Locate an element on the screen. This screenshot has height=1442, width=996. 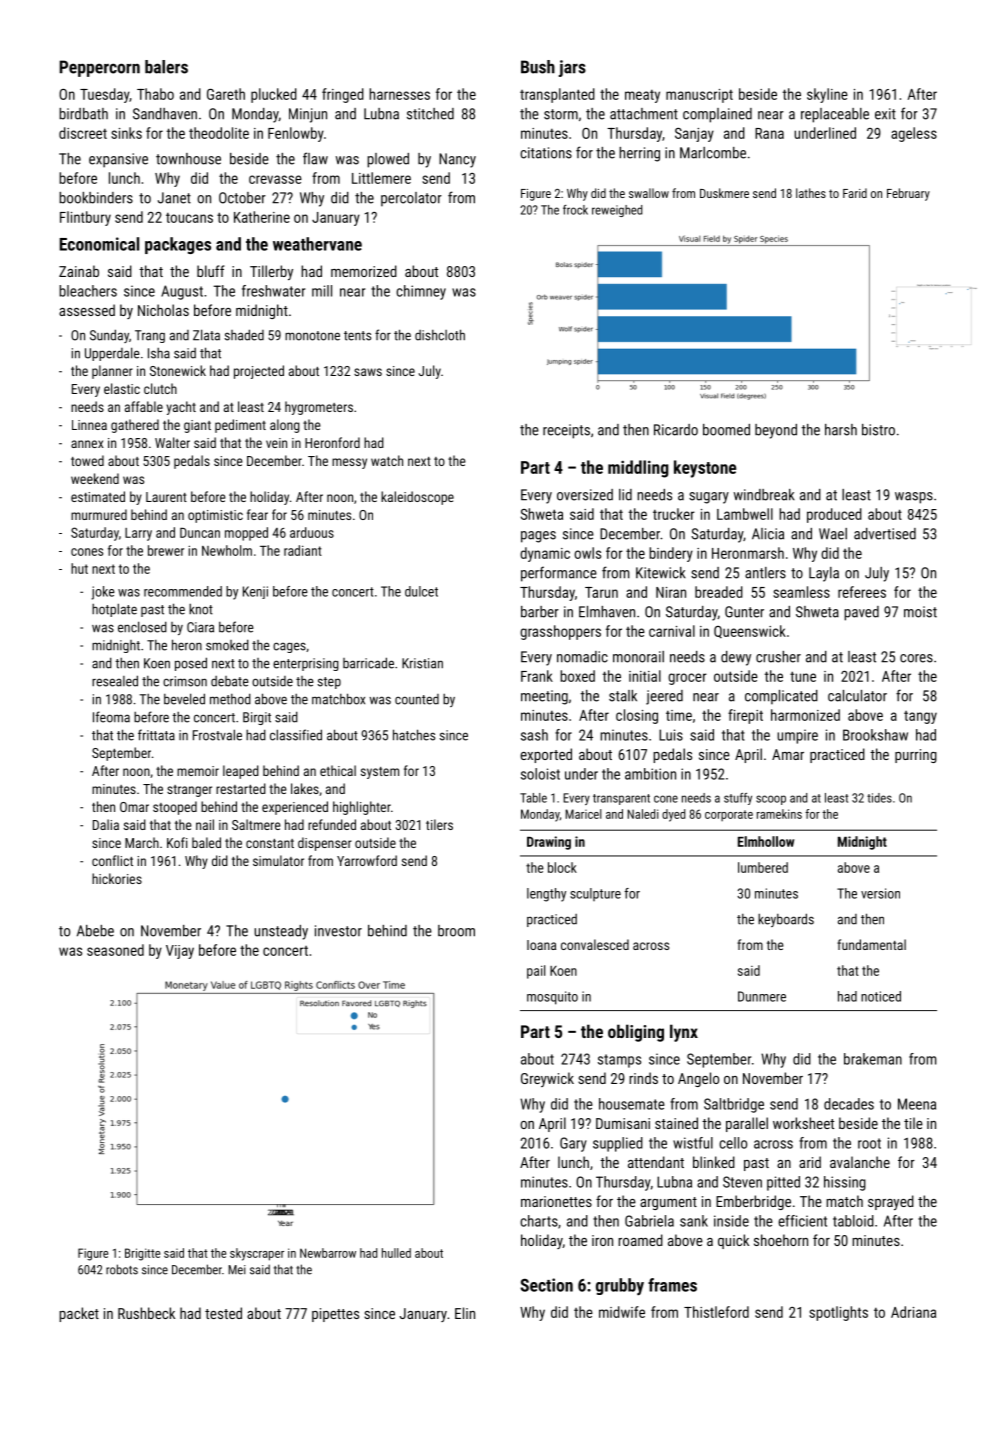
classified is located at coordinates (296, 735).
